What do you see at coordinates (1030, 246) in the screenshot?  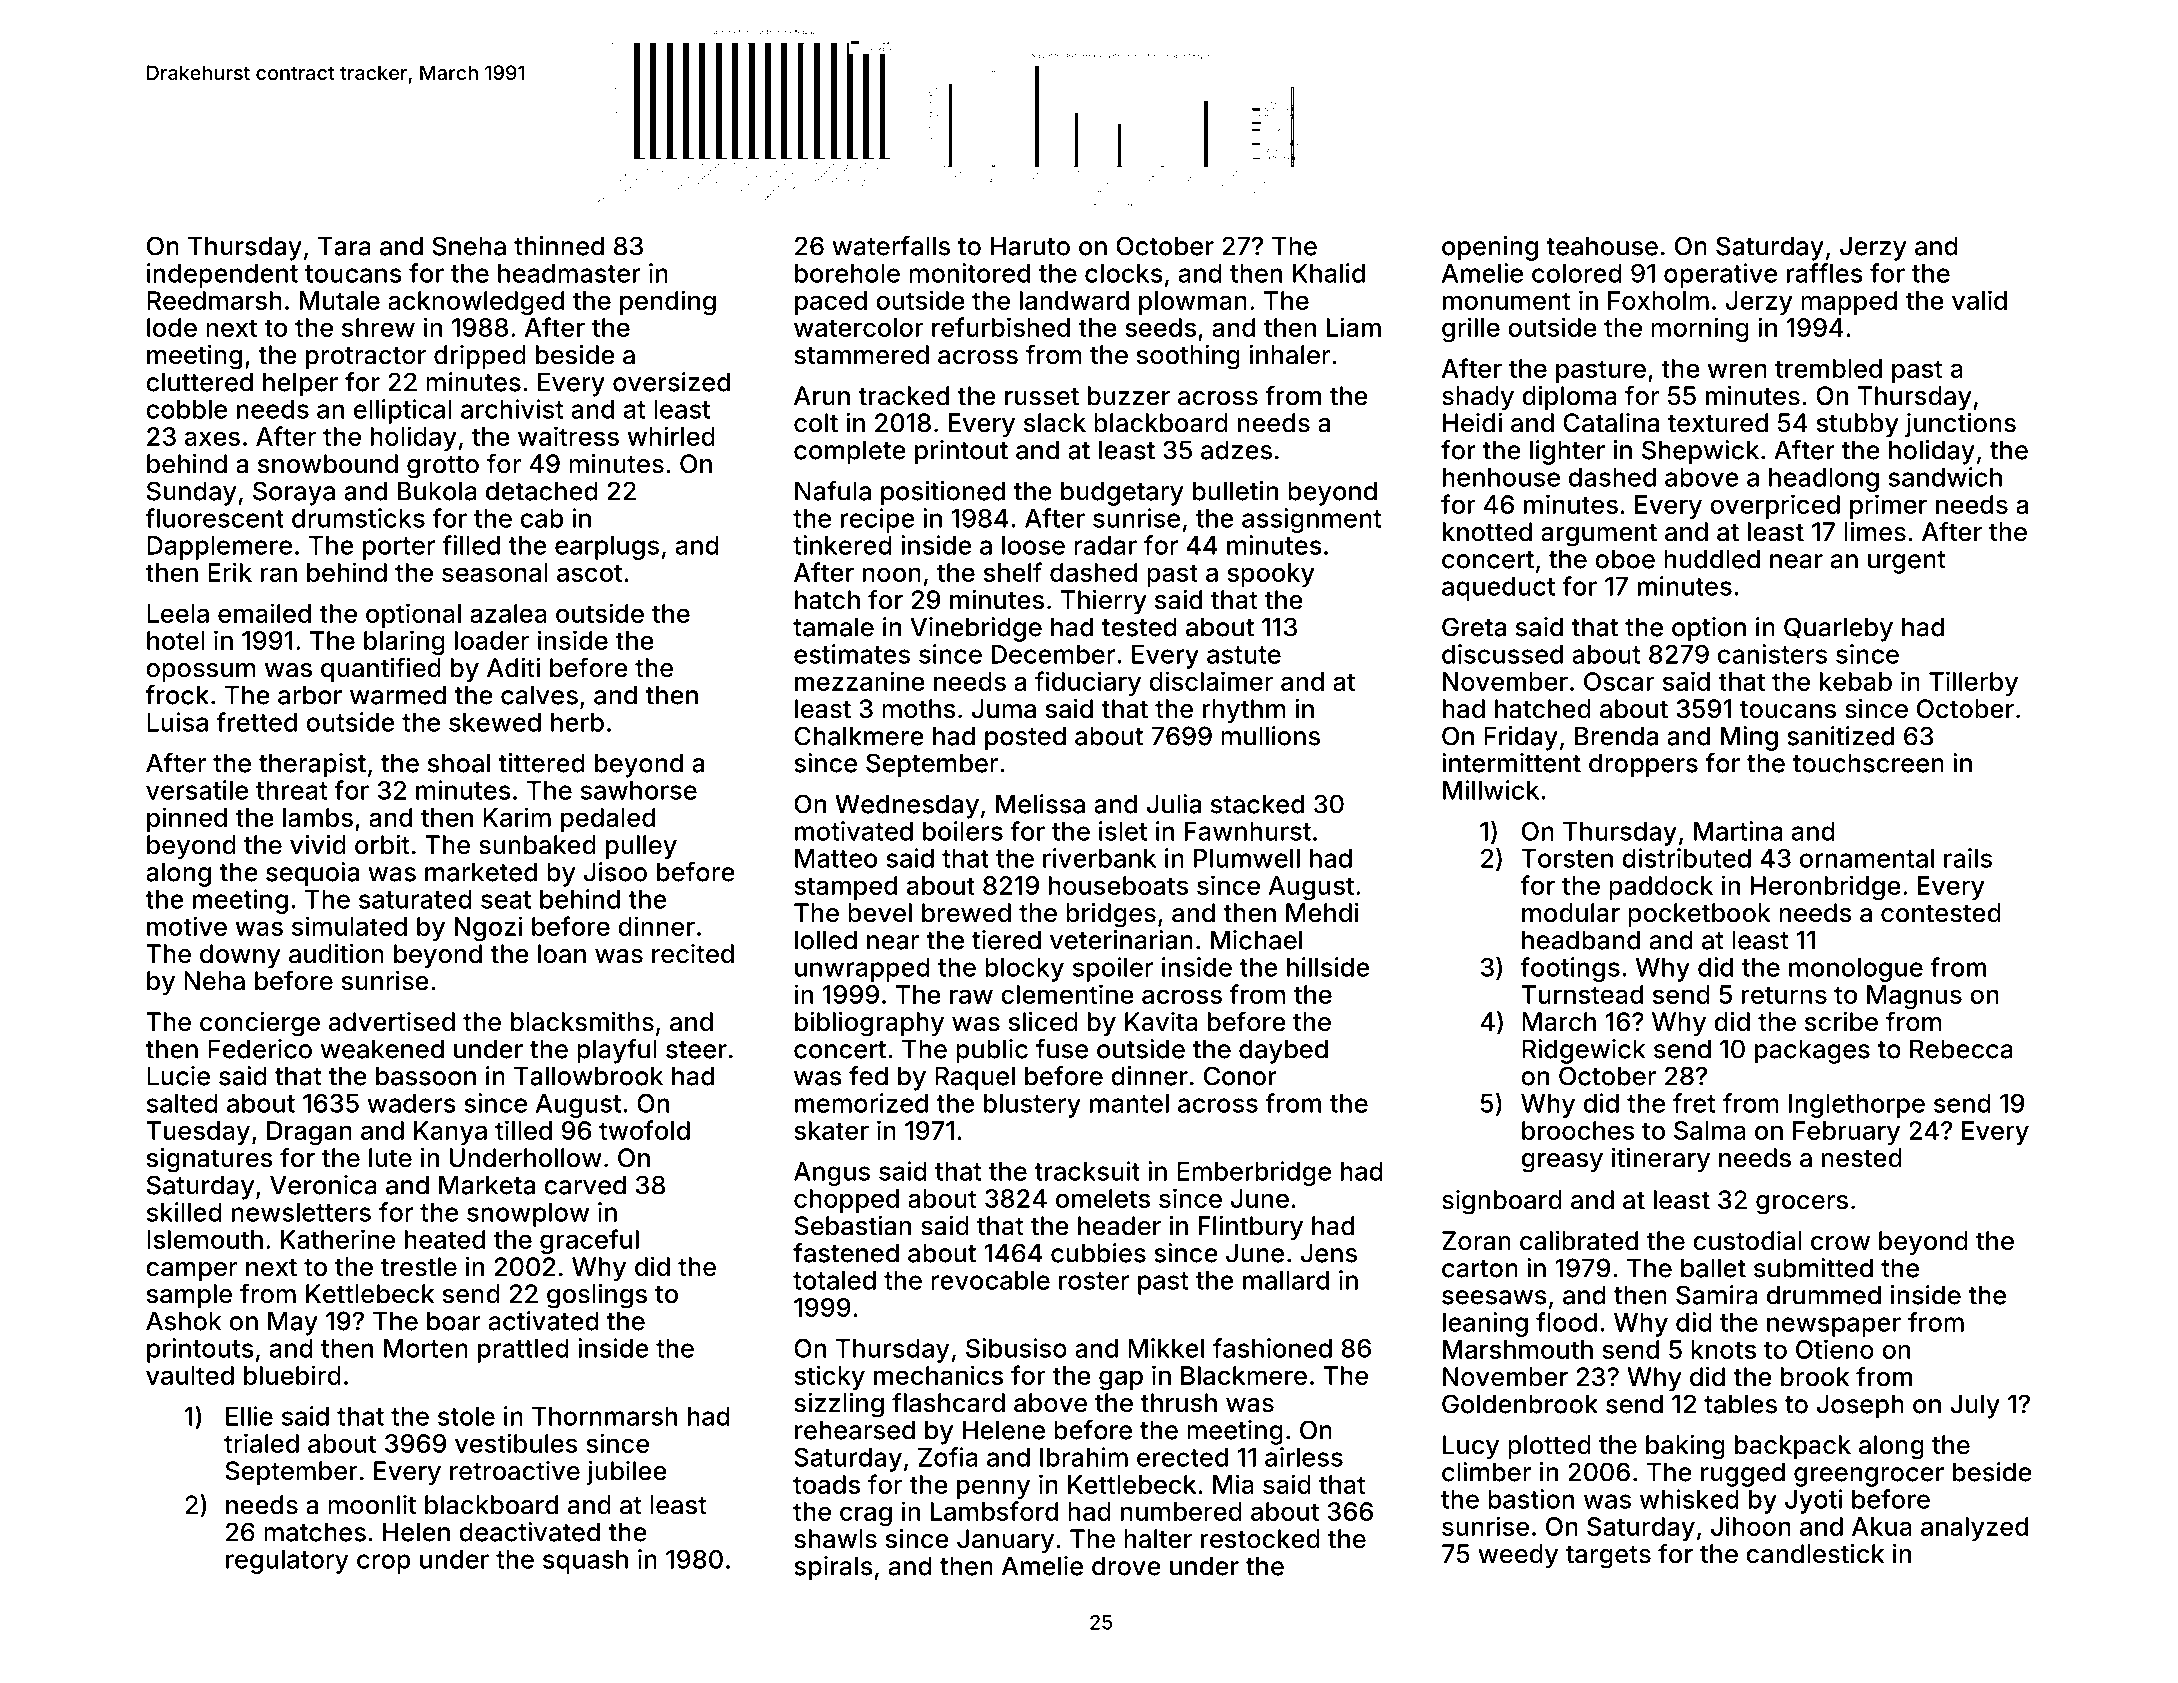 I see `Haruto` at bounding box center [1030, 246].
